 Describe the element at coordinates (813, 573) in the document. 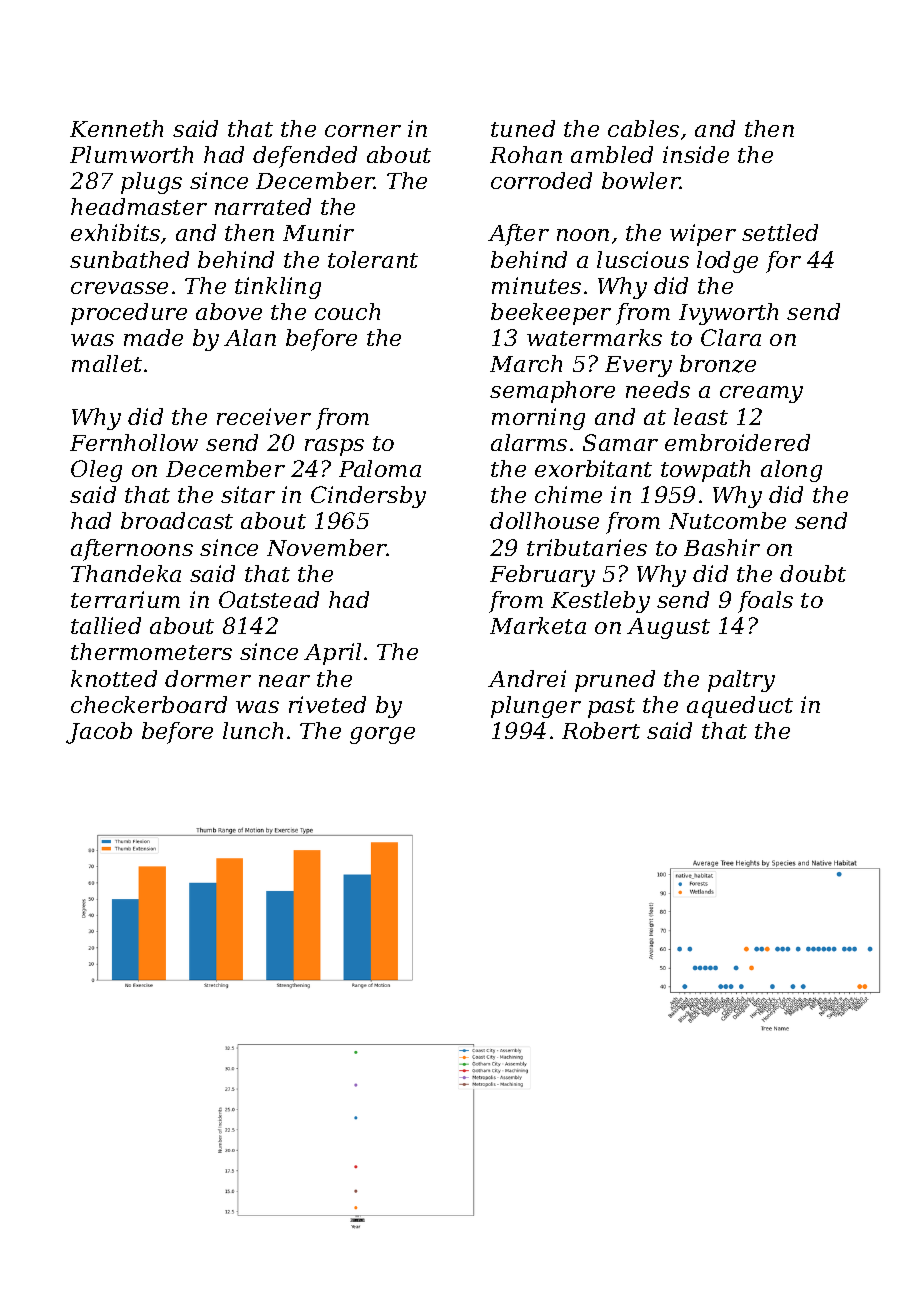

I see `doubt` at that location.
